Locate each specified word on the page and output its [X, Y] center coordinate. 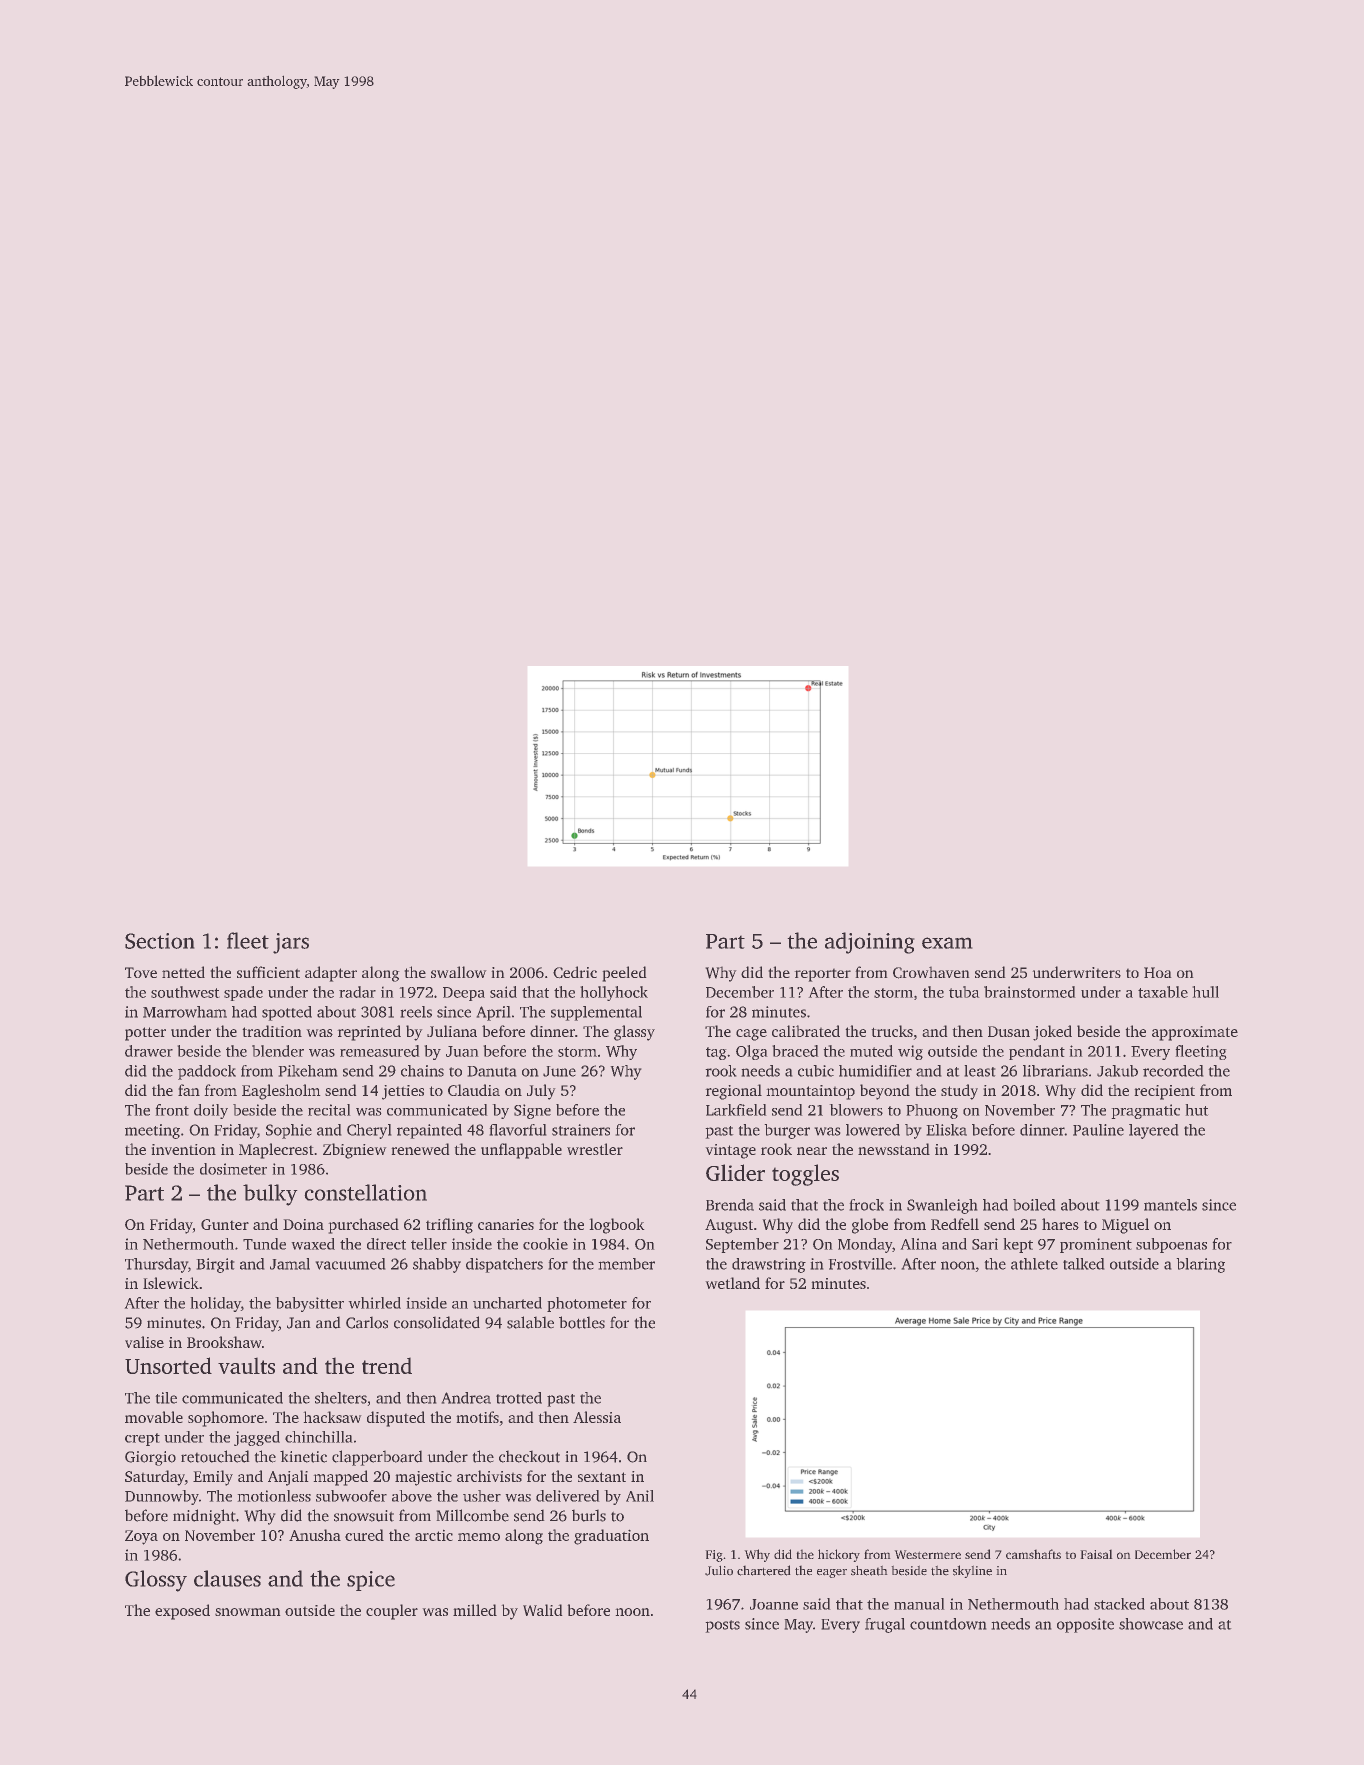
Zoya [141, 1537]
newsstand [894, 1149]
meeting [152, 1131]
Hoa [1158, 972]
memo [479, 1537]
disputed [396, 1419]
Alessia [597, 1417]
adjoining [870, 943]
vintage [730, 1151]
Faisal [1096, 1554]
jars [291, 943]
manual [919, 1604]
